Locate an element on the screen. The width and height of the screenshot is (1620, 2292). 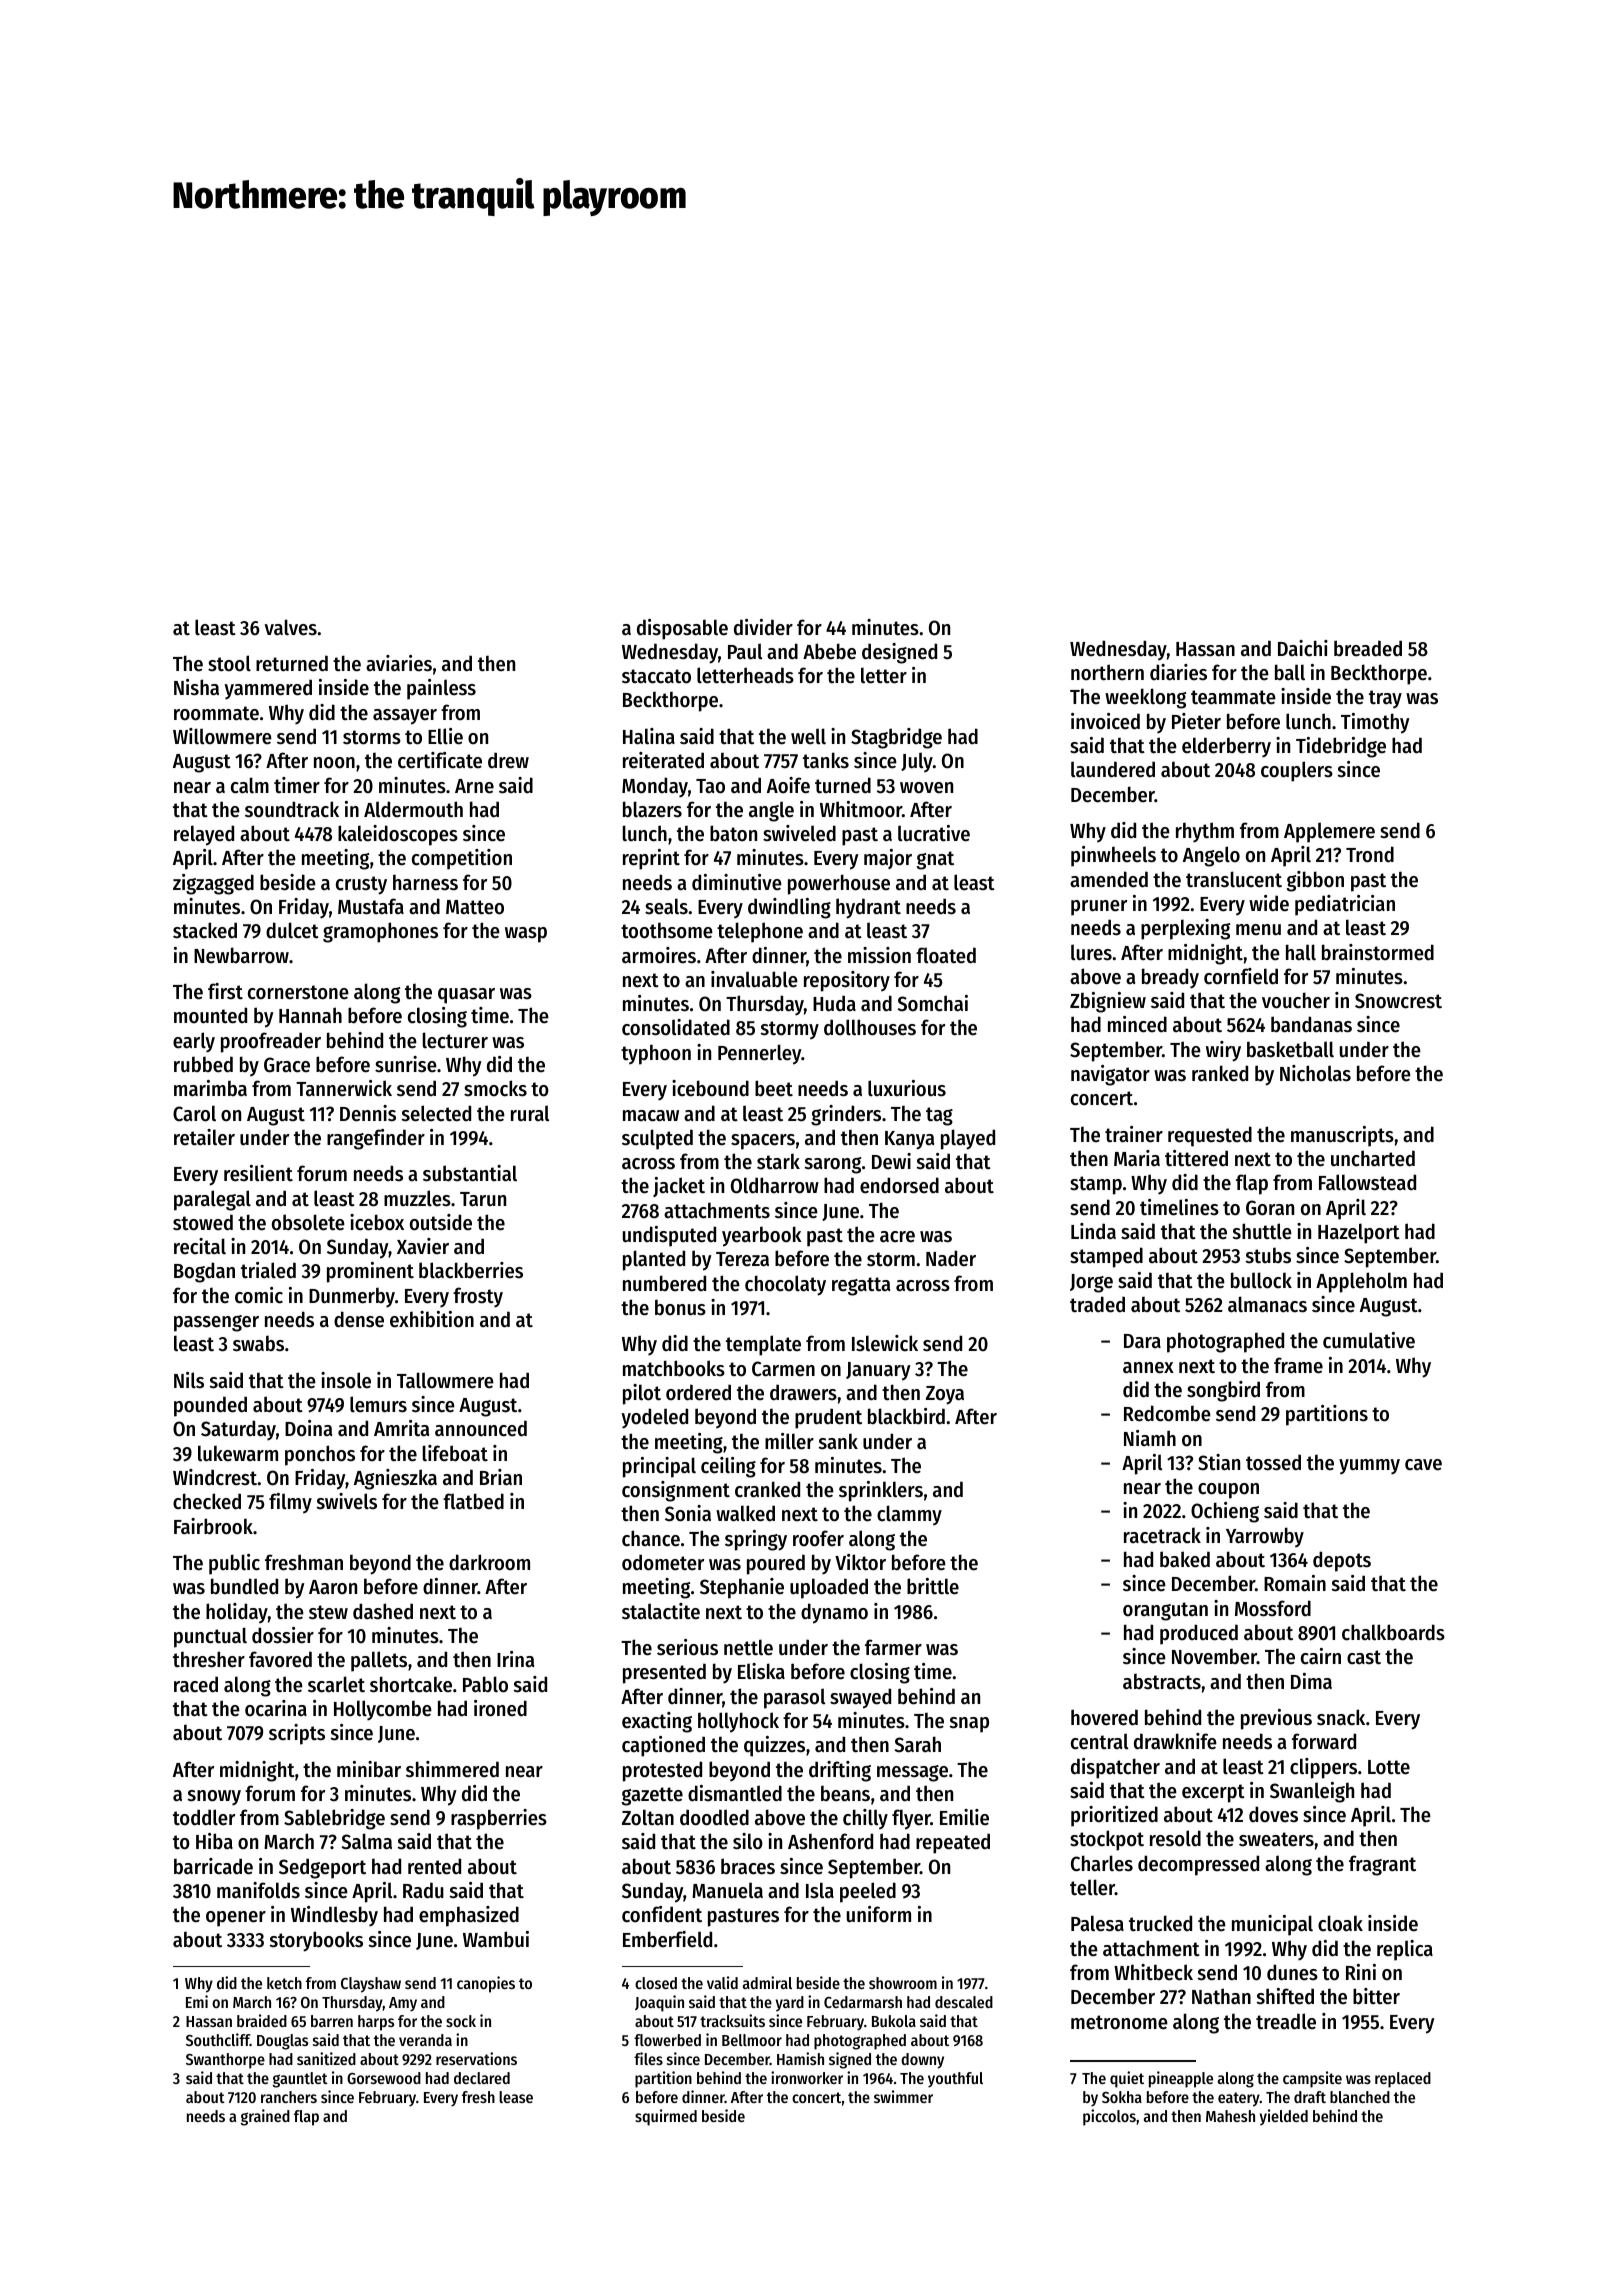
valves is located at coordinates (290, 627).
